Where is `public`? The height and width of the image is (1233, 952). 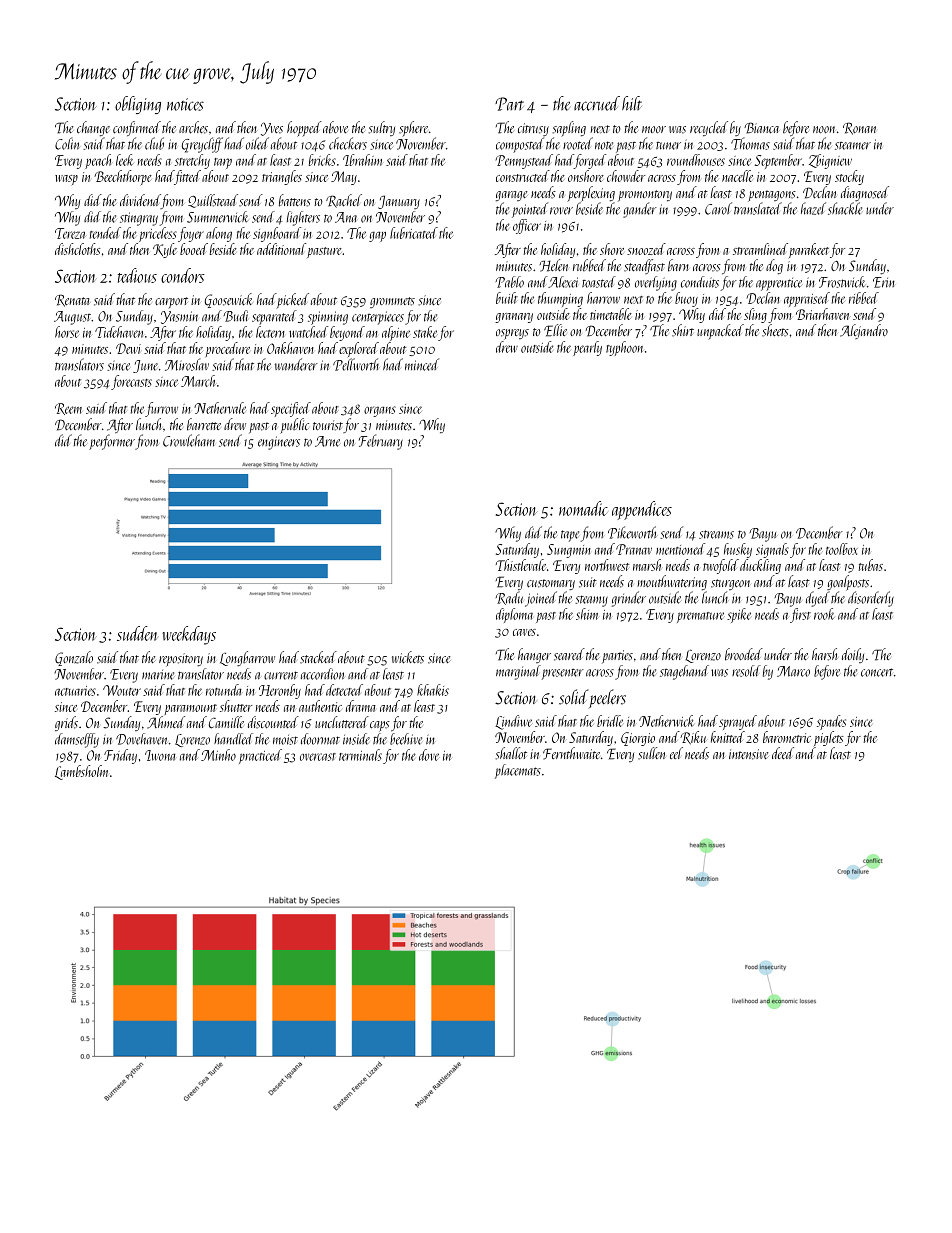 public is located at coordinates (294, 426).
